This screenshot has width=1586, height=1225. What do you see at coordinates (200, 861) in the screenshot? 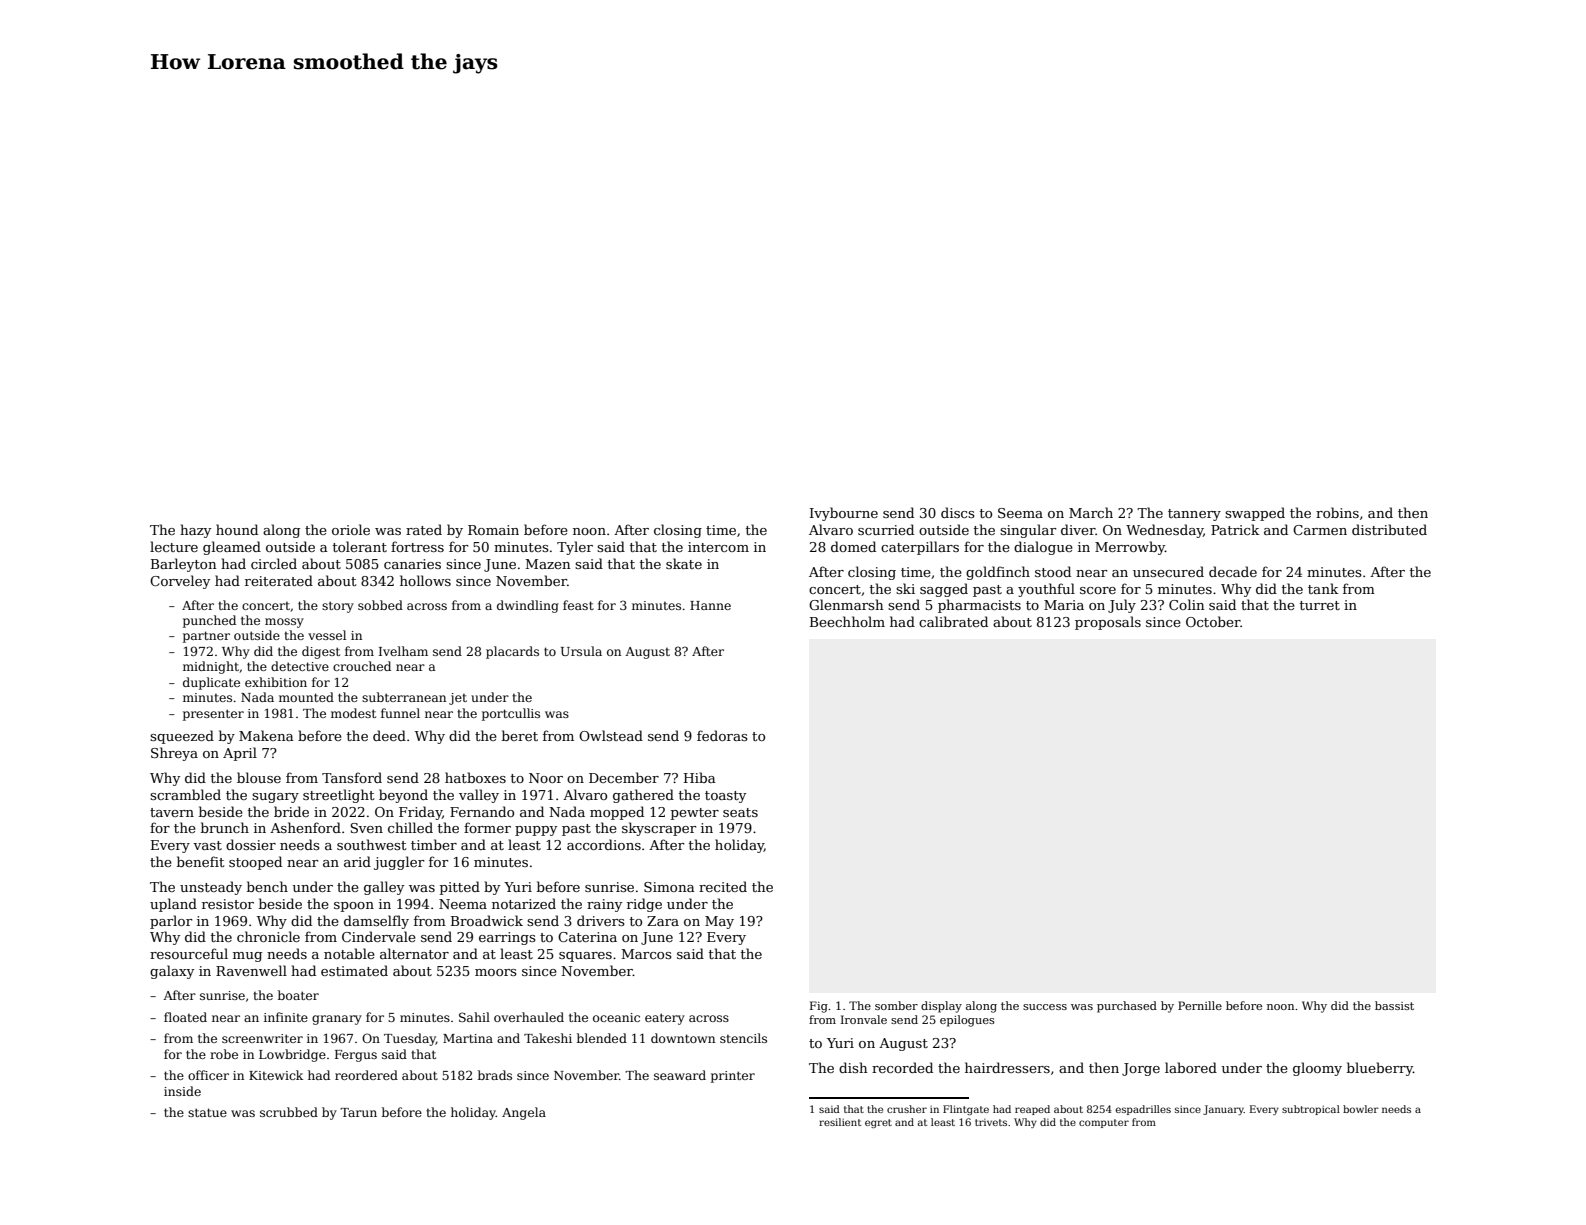
I see `benefit` at bounding box center [200, 861].
